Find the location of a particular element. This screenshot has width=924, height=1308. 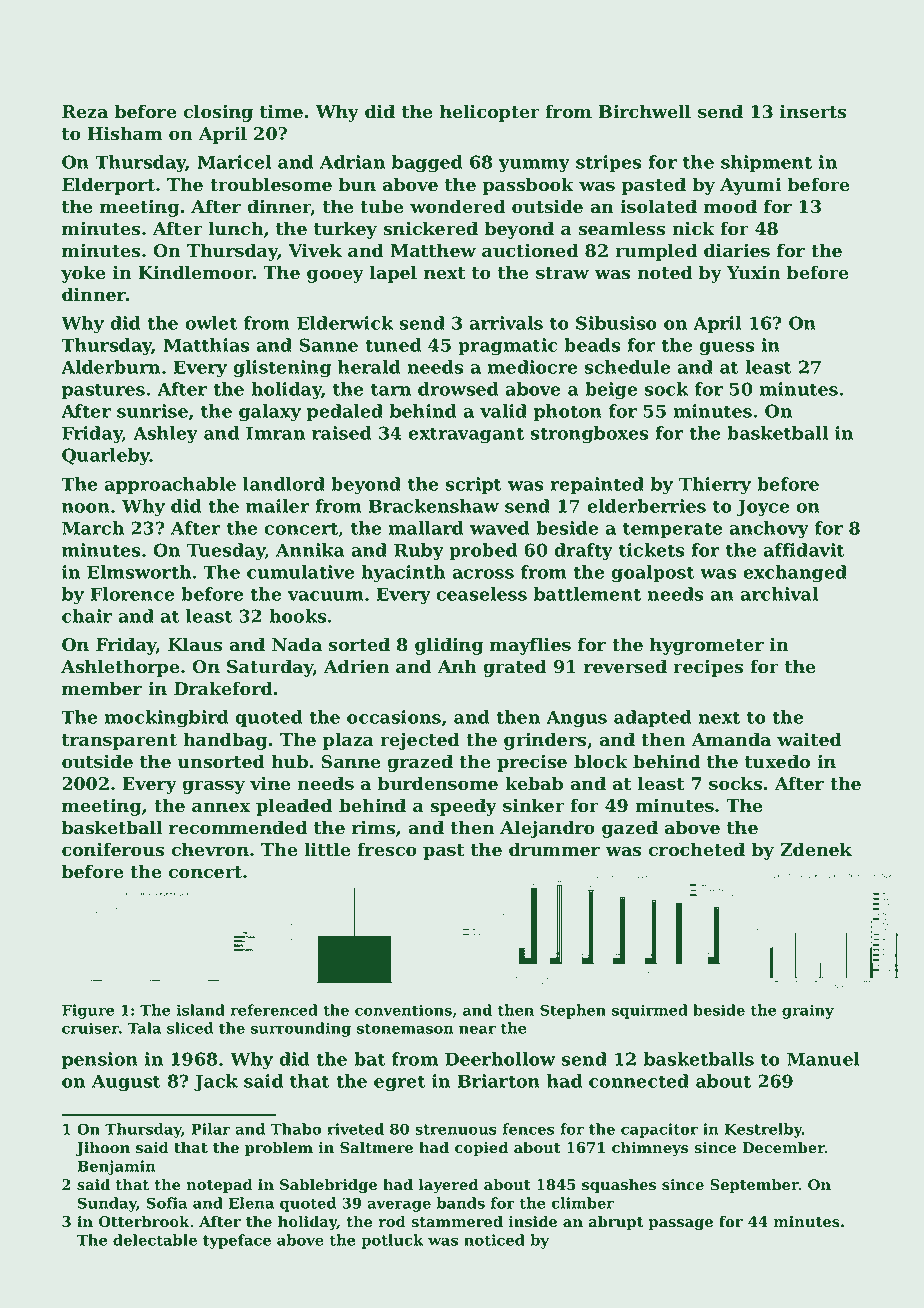

passage is located at coordinates (681, 1225).
